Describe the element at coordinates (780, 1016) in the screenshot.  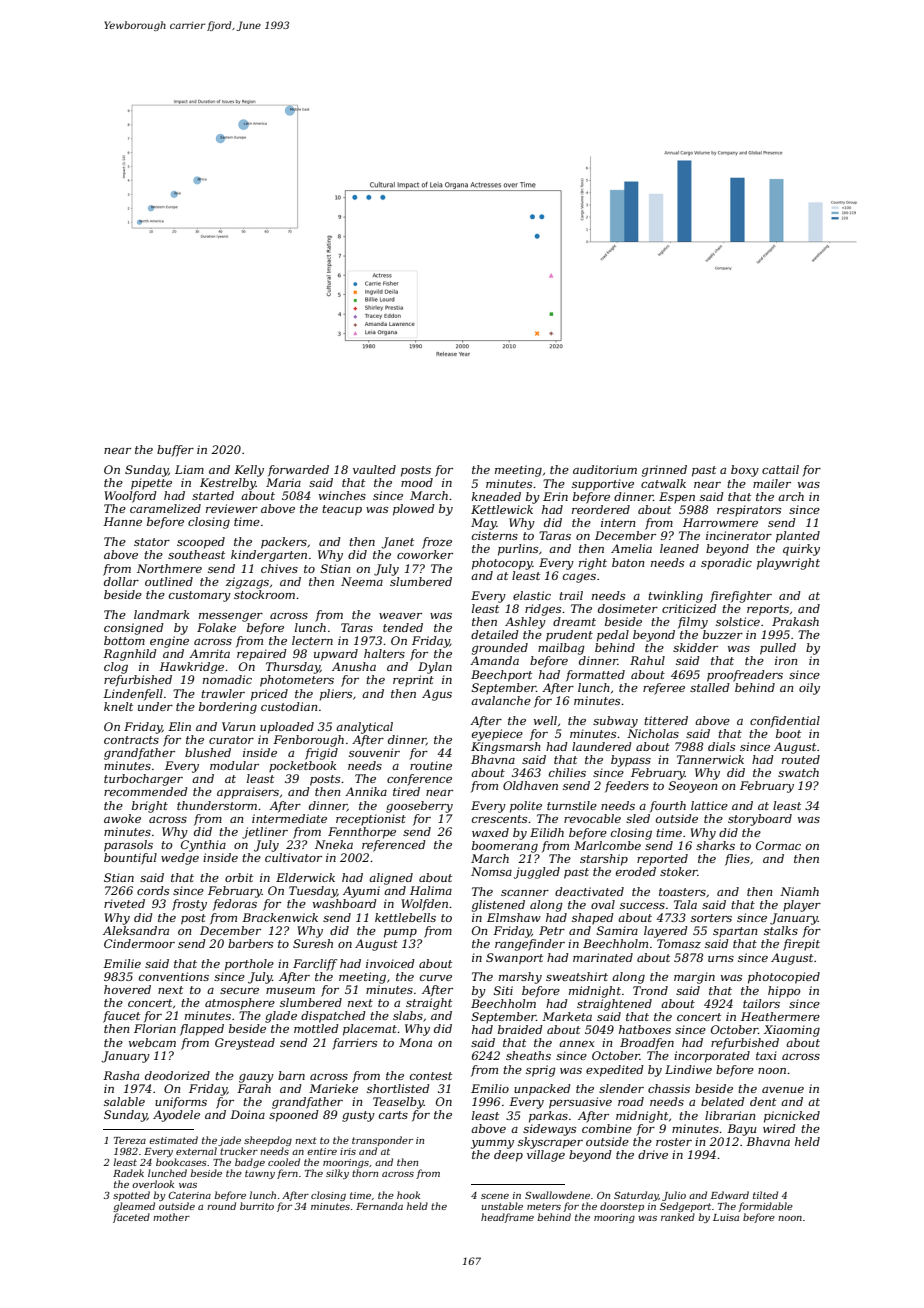
I see `Heathermere` at that location.
